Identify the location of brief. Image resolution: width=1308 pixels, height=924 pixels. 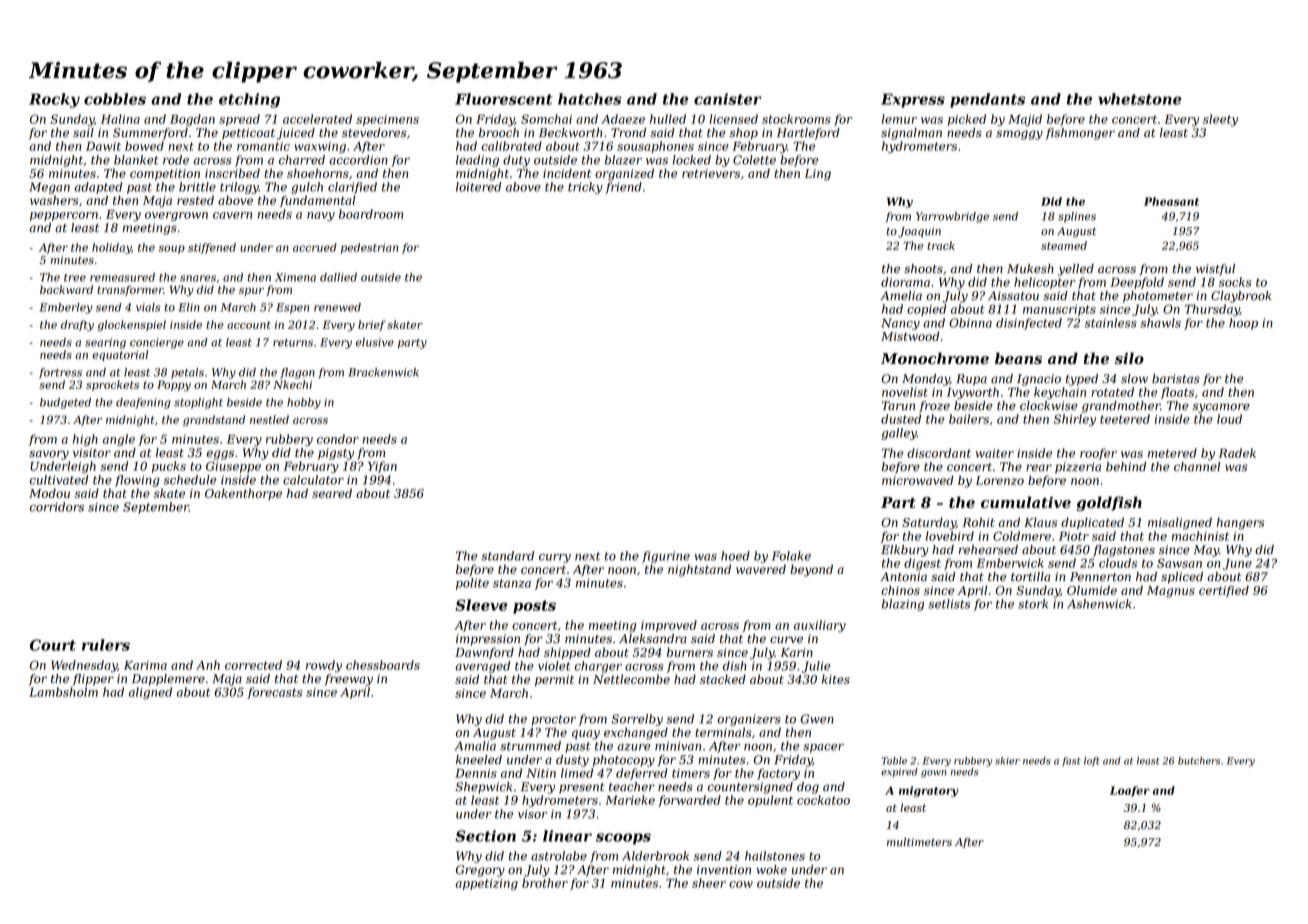
(372, 325).
